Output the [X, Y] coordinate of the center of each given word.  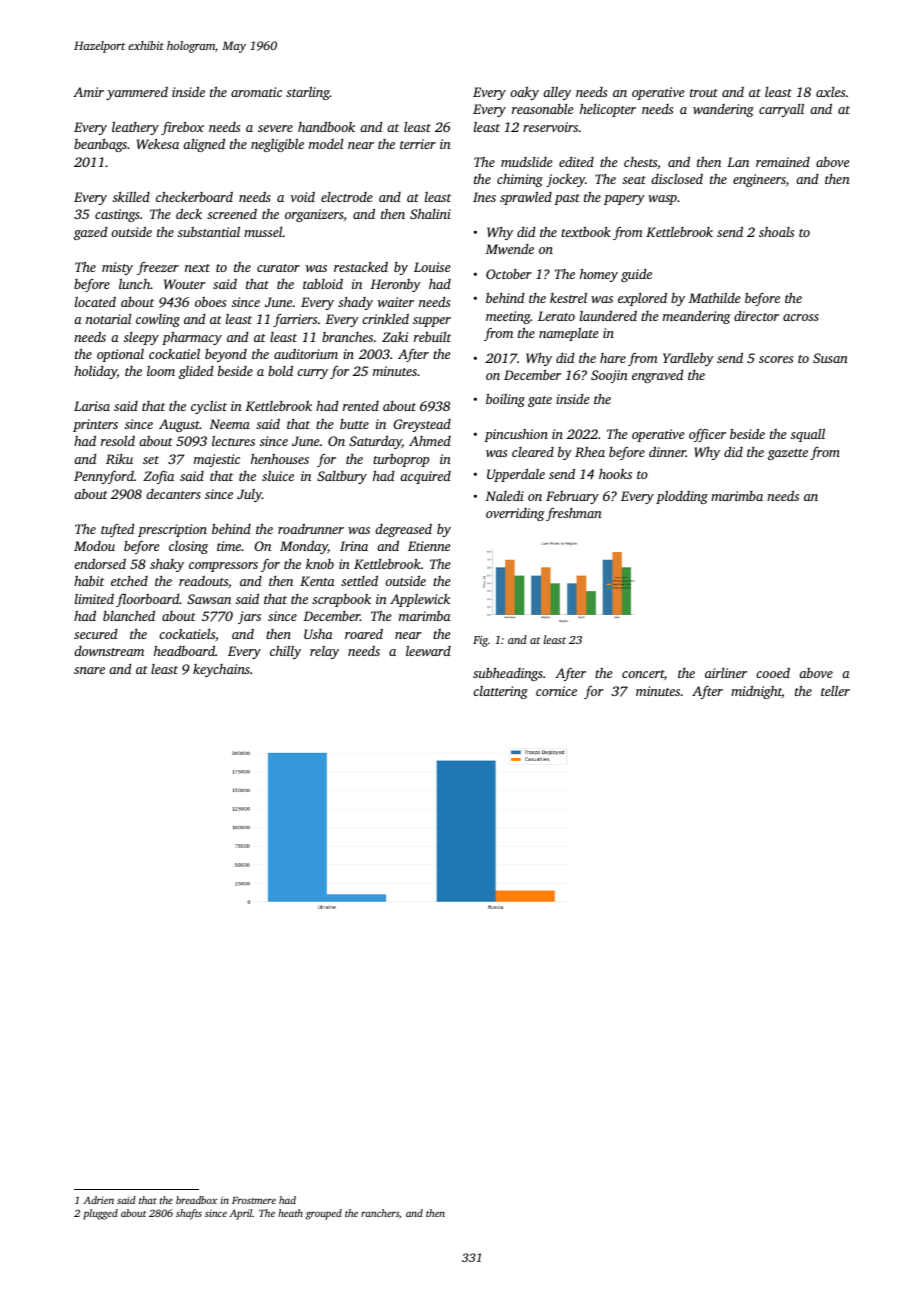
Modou [94, 546]
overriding [515, 514]
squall [808, 435]
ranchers [380, 1213]
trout [704, 93]
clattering [500, 692]
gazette [788, 454]
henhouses [280, 458]
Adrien [98, 1200]
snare [89, 670]
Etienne [429, 546]
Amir [88, 92]
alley [557, 93]
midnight [756, 692]
